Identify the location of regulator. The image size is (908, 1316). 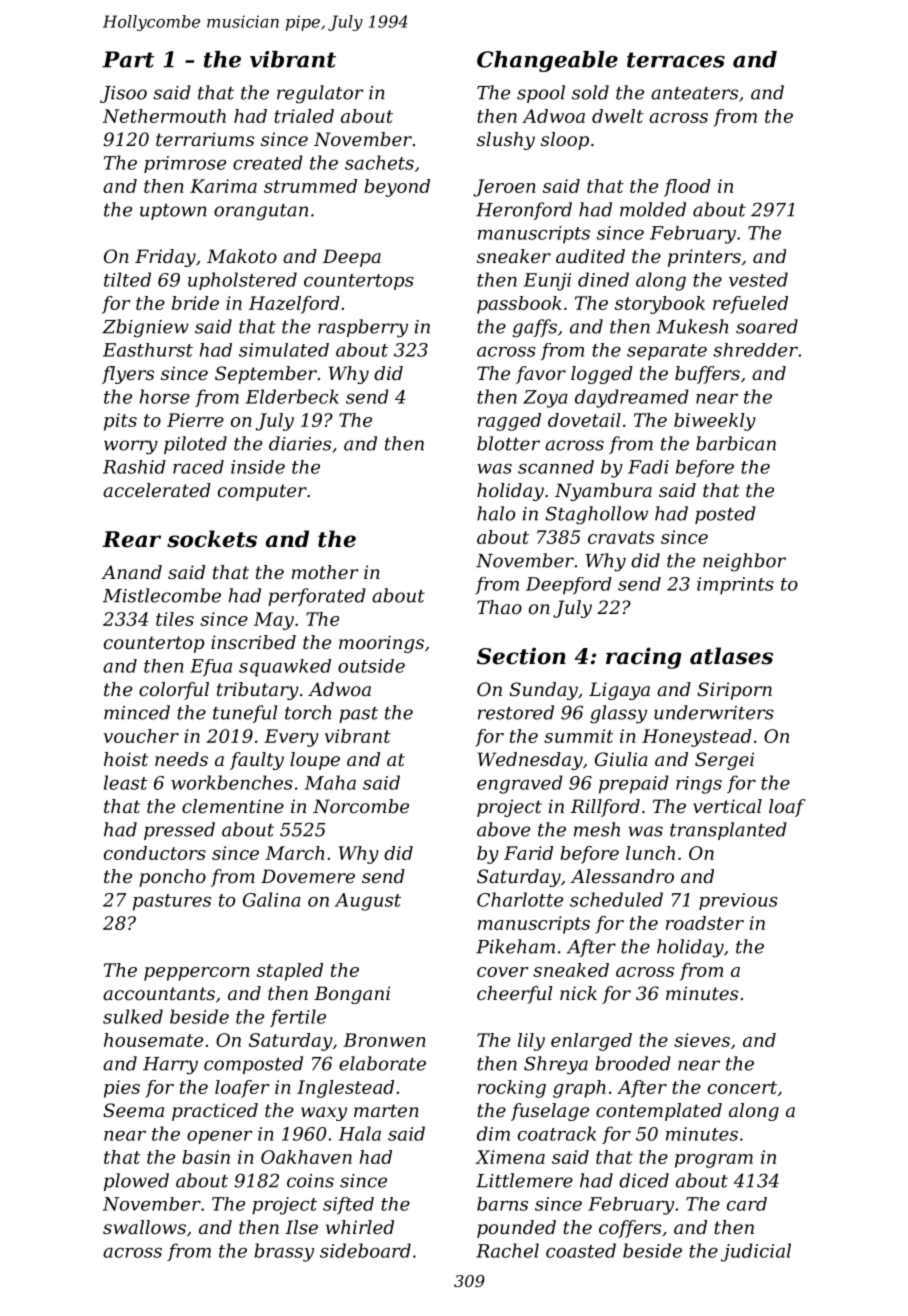
(320, 94).
